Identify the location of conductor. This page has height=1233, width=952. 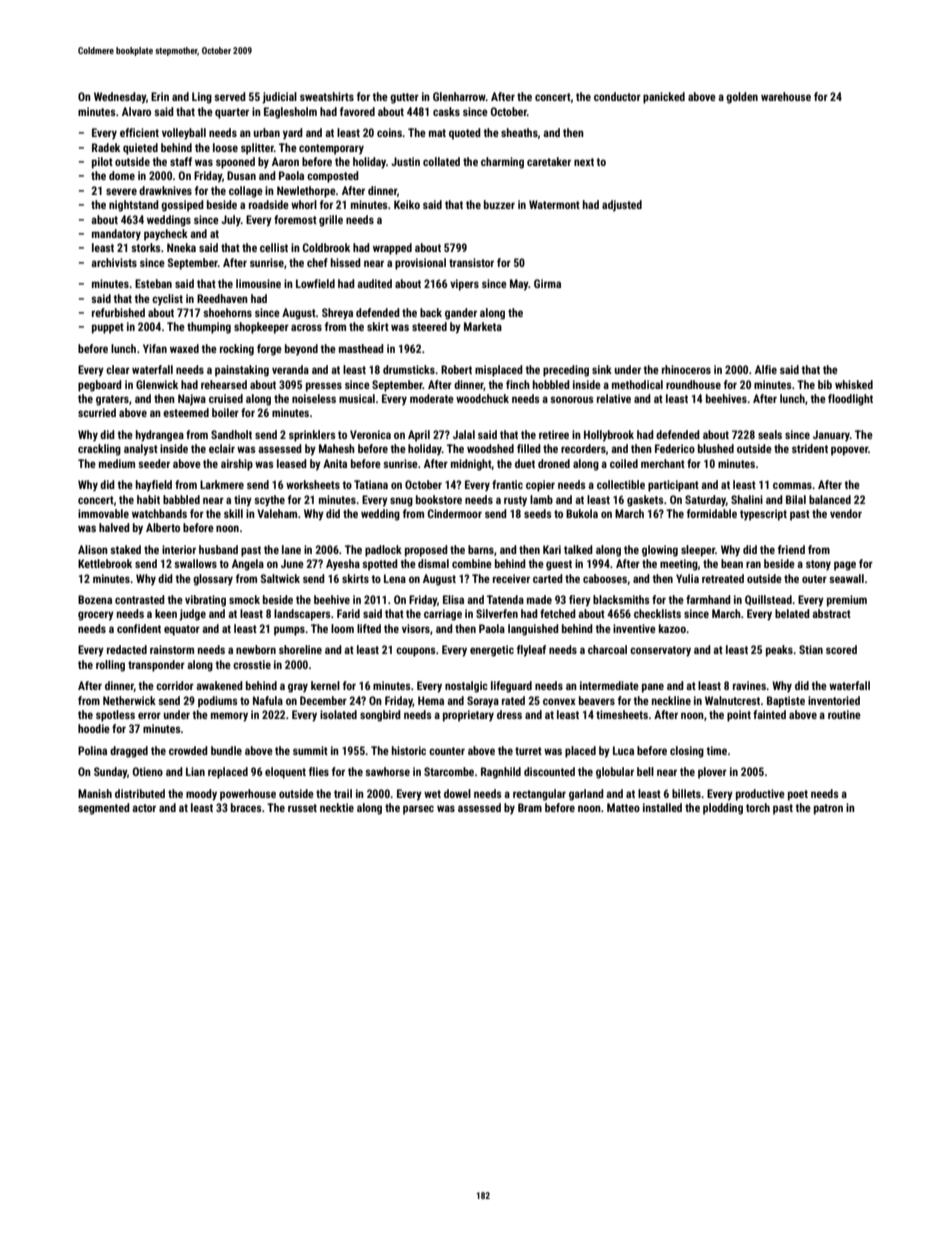
(617, 96).
